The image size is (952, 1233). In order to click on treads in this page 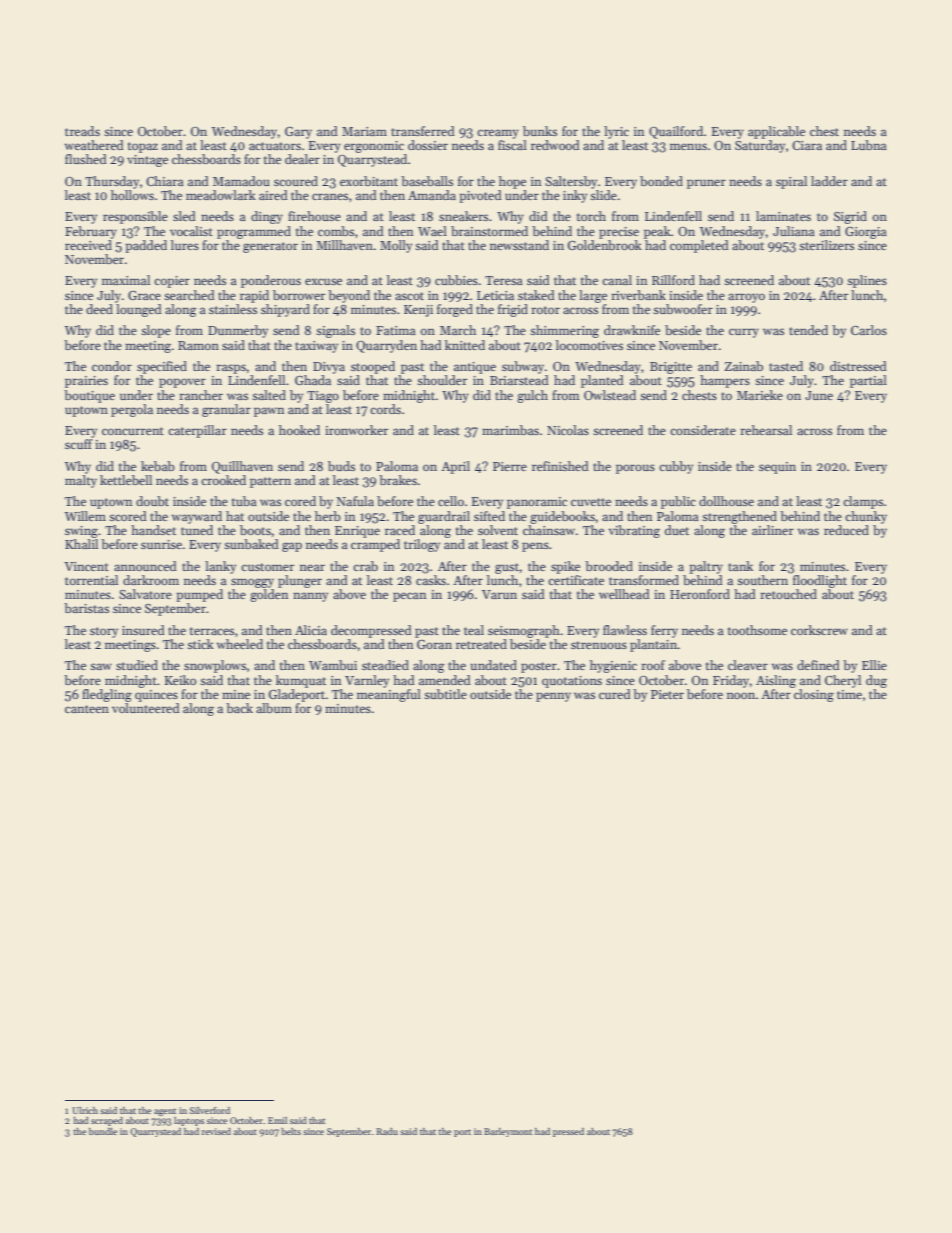, I will do `click(82, 131)`.
